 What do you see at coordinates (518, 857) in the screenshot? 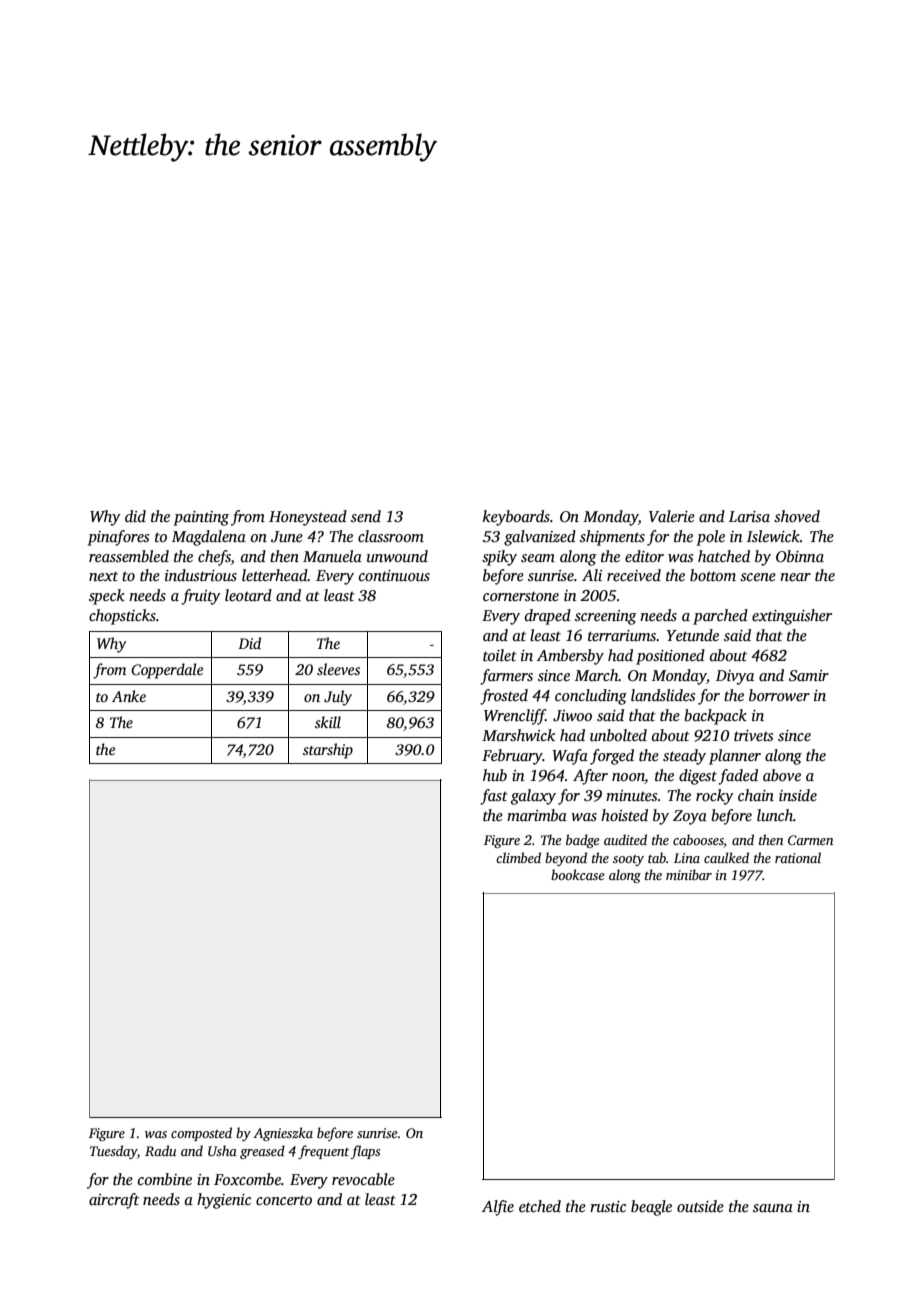
I see `climbed` at bounding box center [518, 857].
